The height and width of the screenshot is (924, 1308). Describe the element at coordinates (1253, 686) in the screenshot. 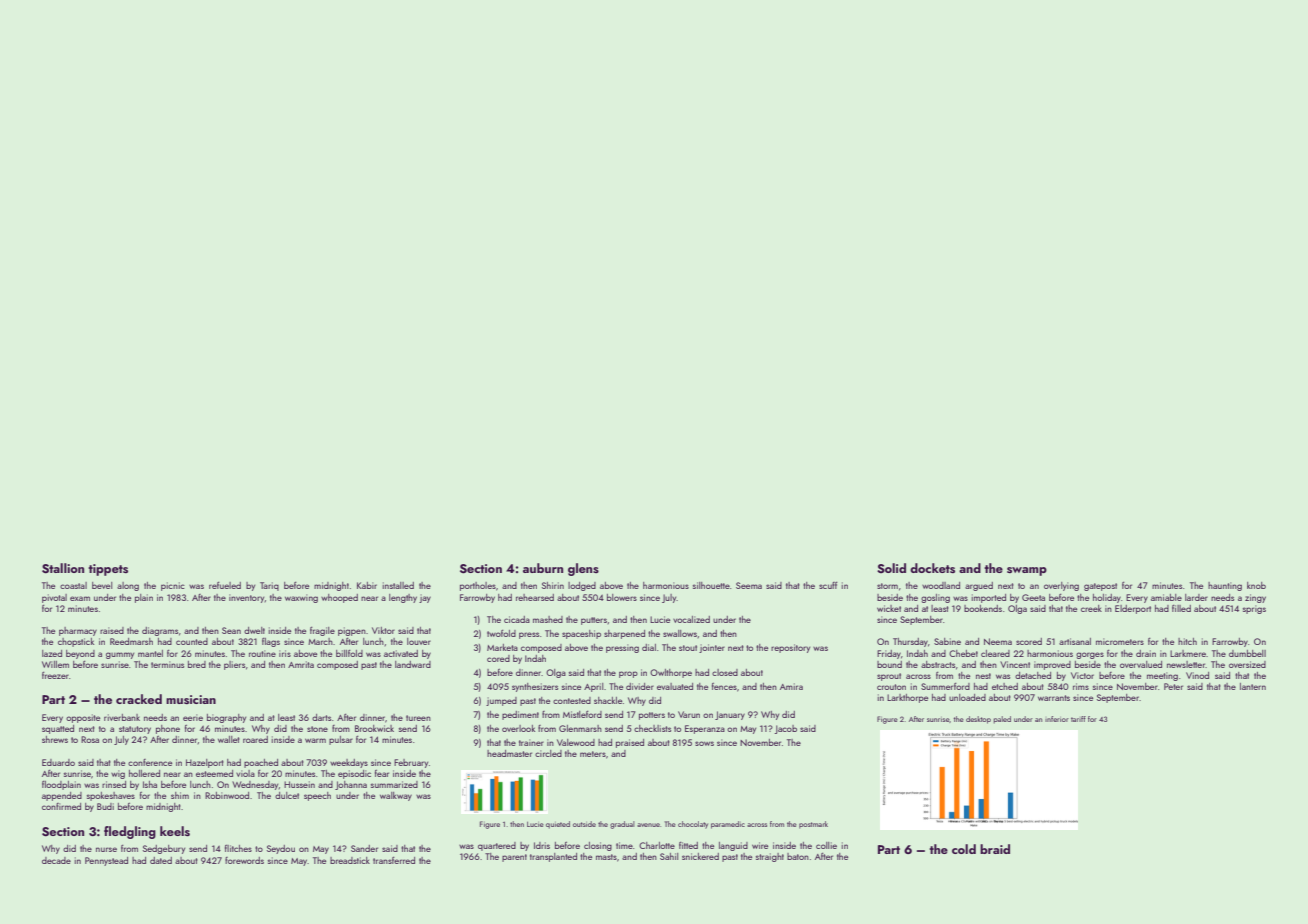

I see `lantern` at that location.
